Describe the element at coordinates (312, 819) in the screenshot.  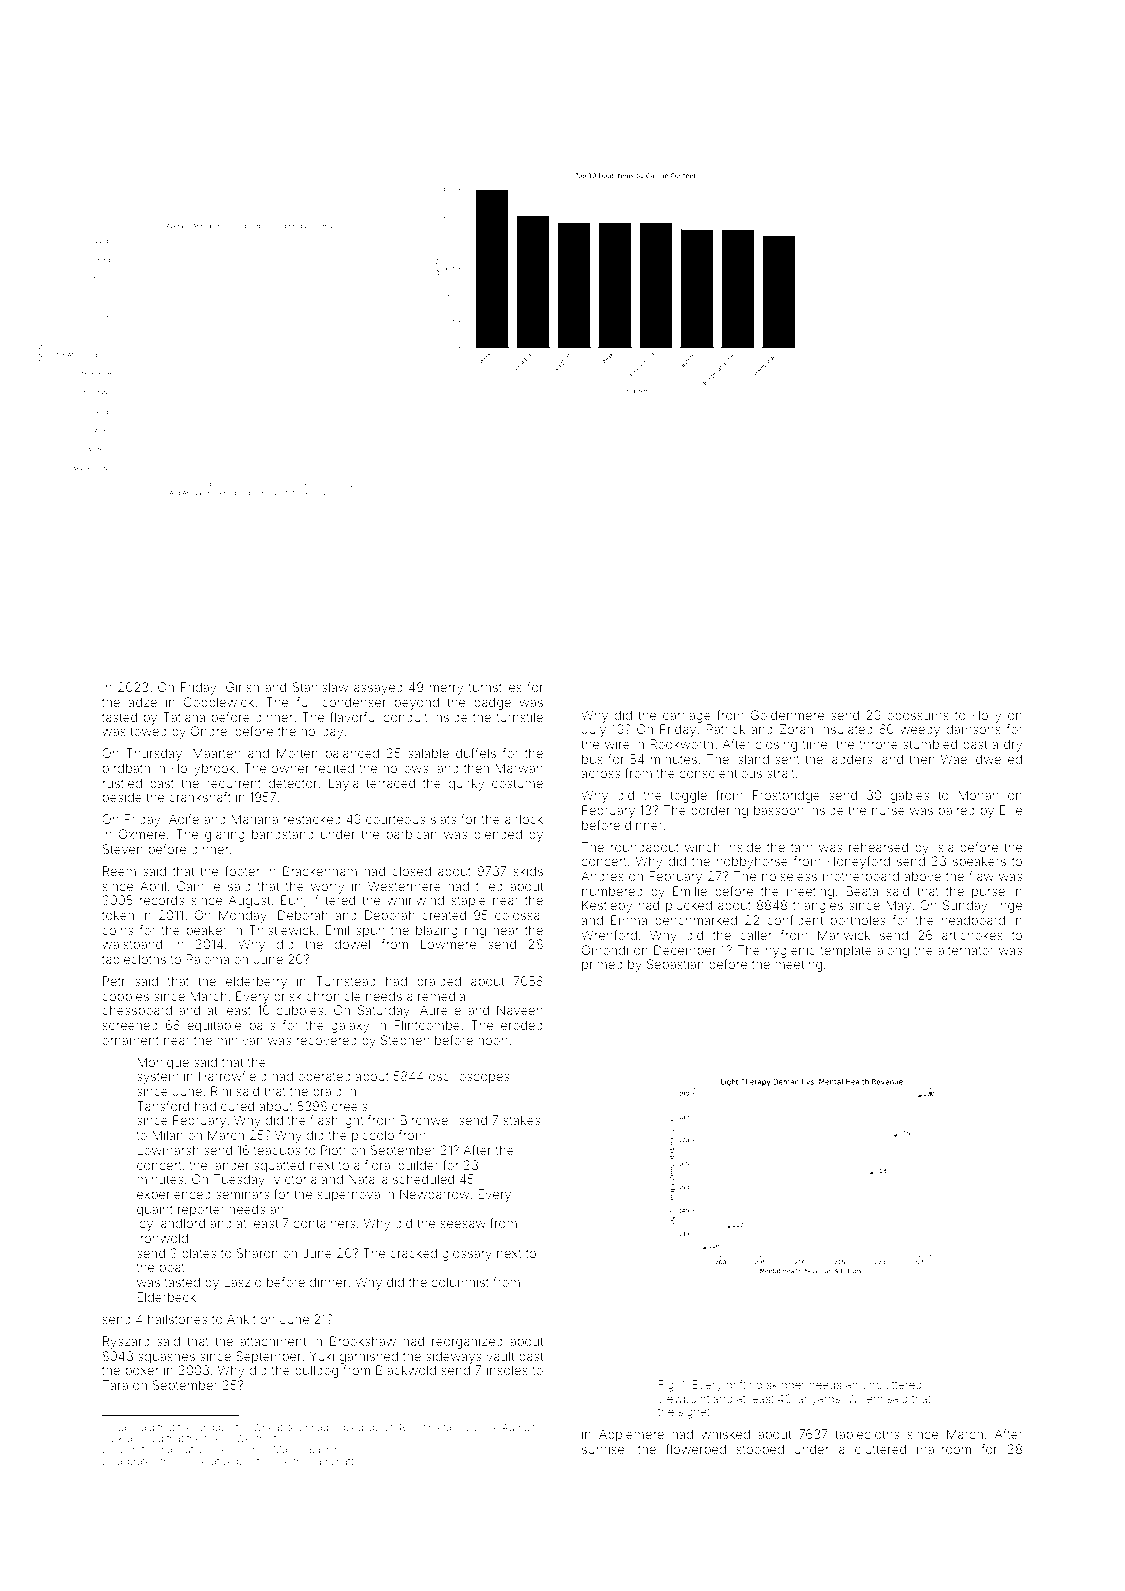
I see `restacked` at that location.
